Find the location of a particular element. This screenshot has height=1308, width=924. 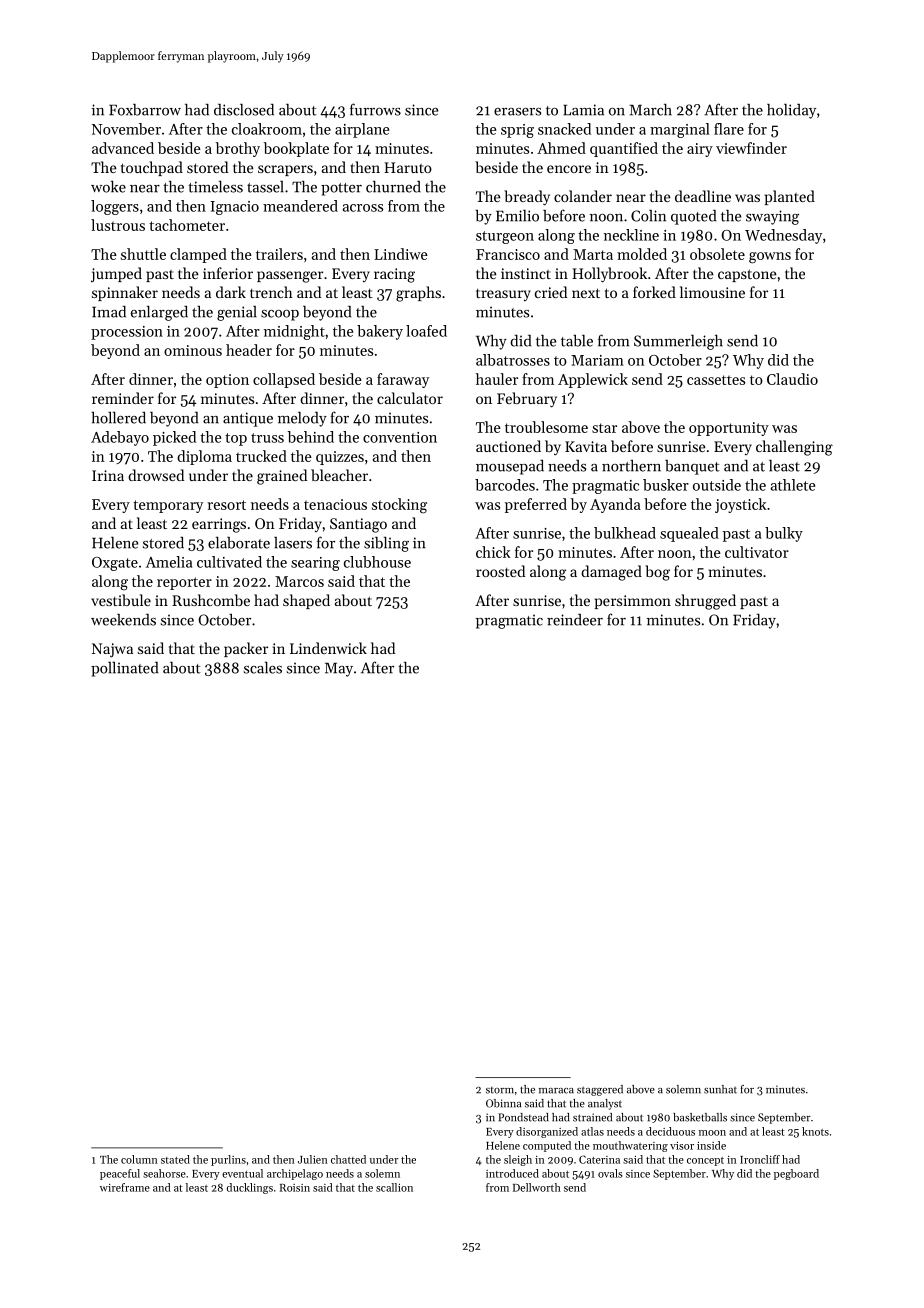

lustrous is located at coordinates (118, 225).
